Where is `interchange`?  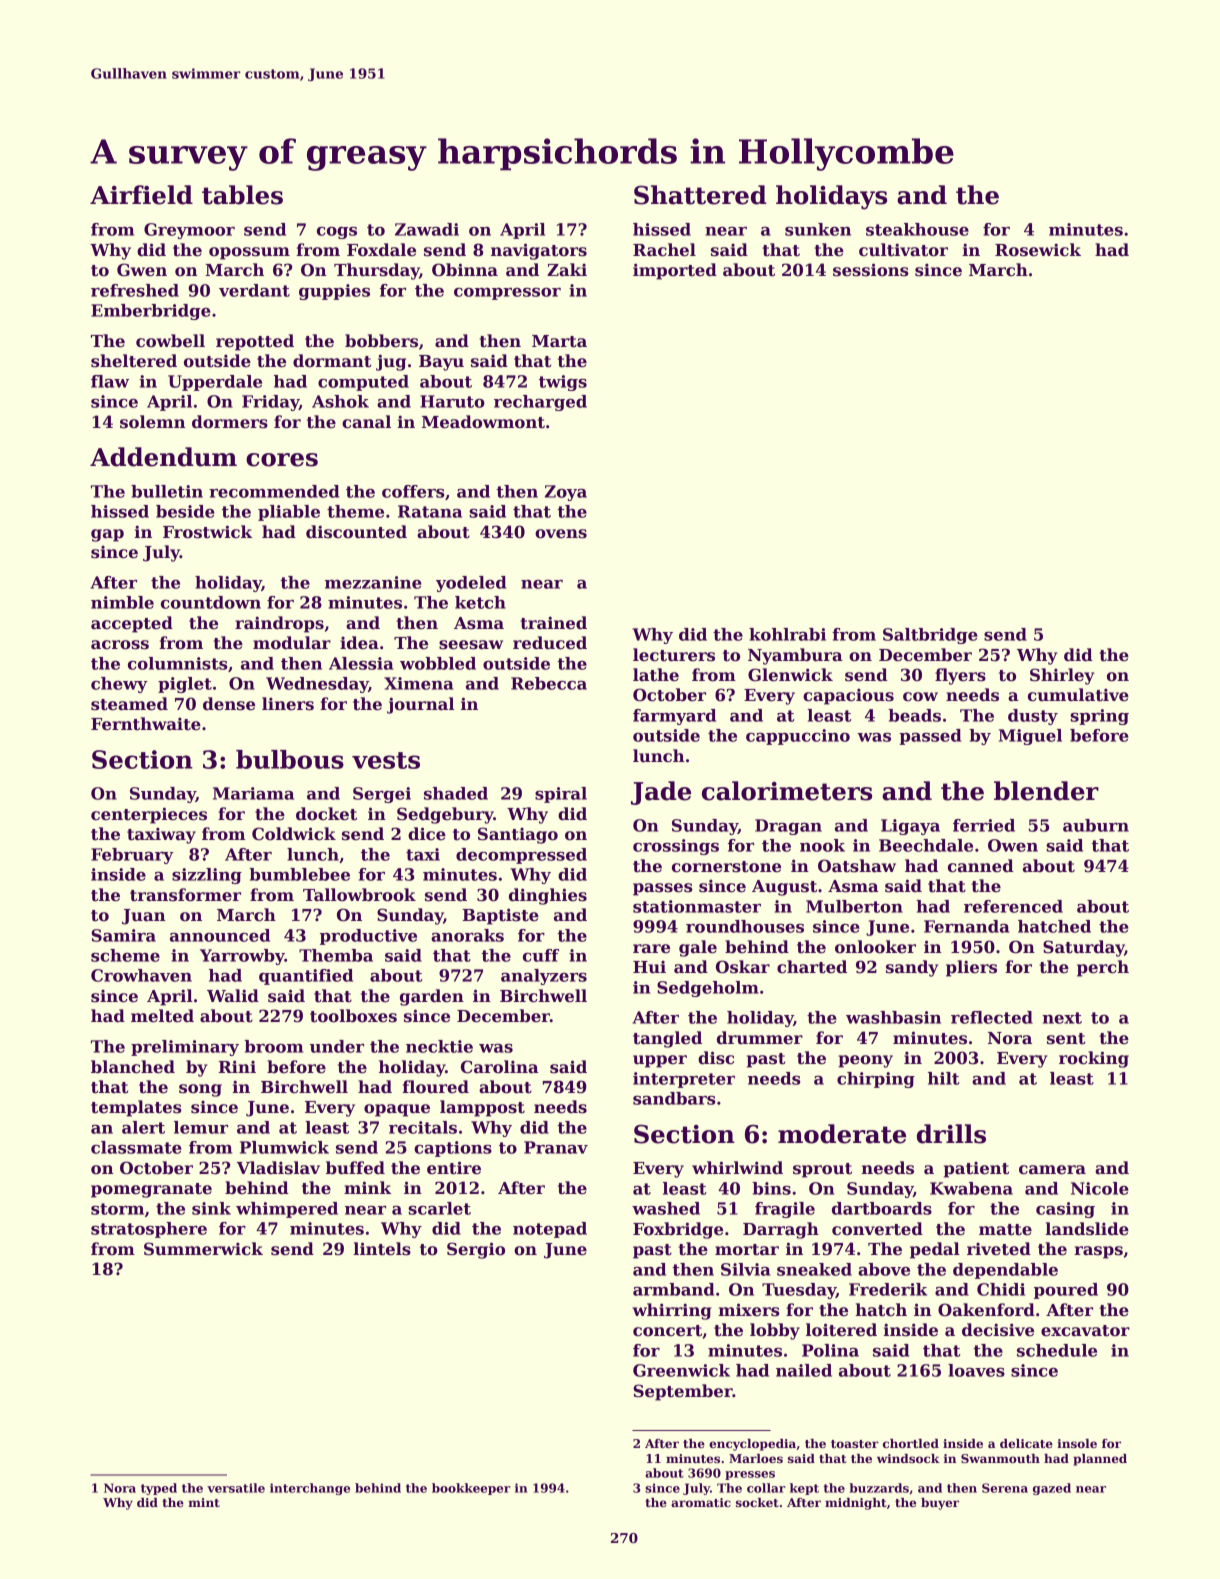
interchange is located at coordinates (310, 1489).
